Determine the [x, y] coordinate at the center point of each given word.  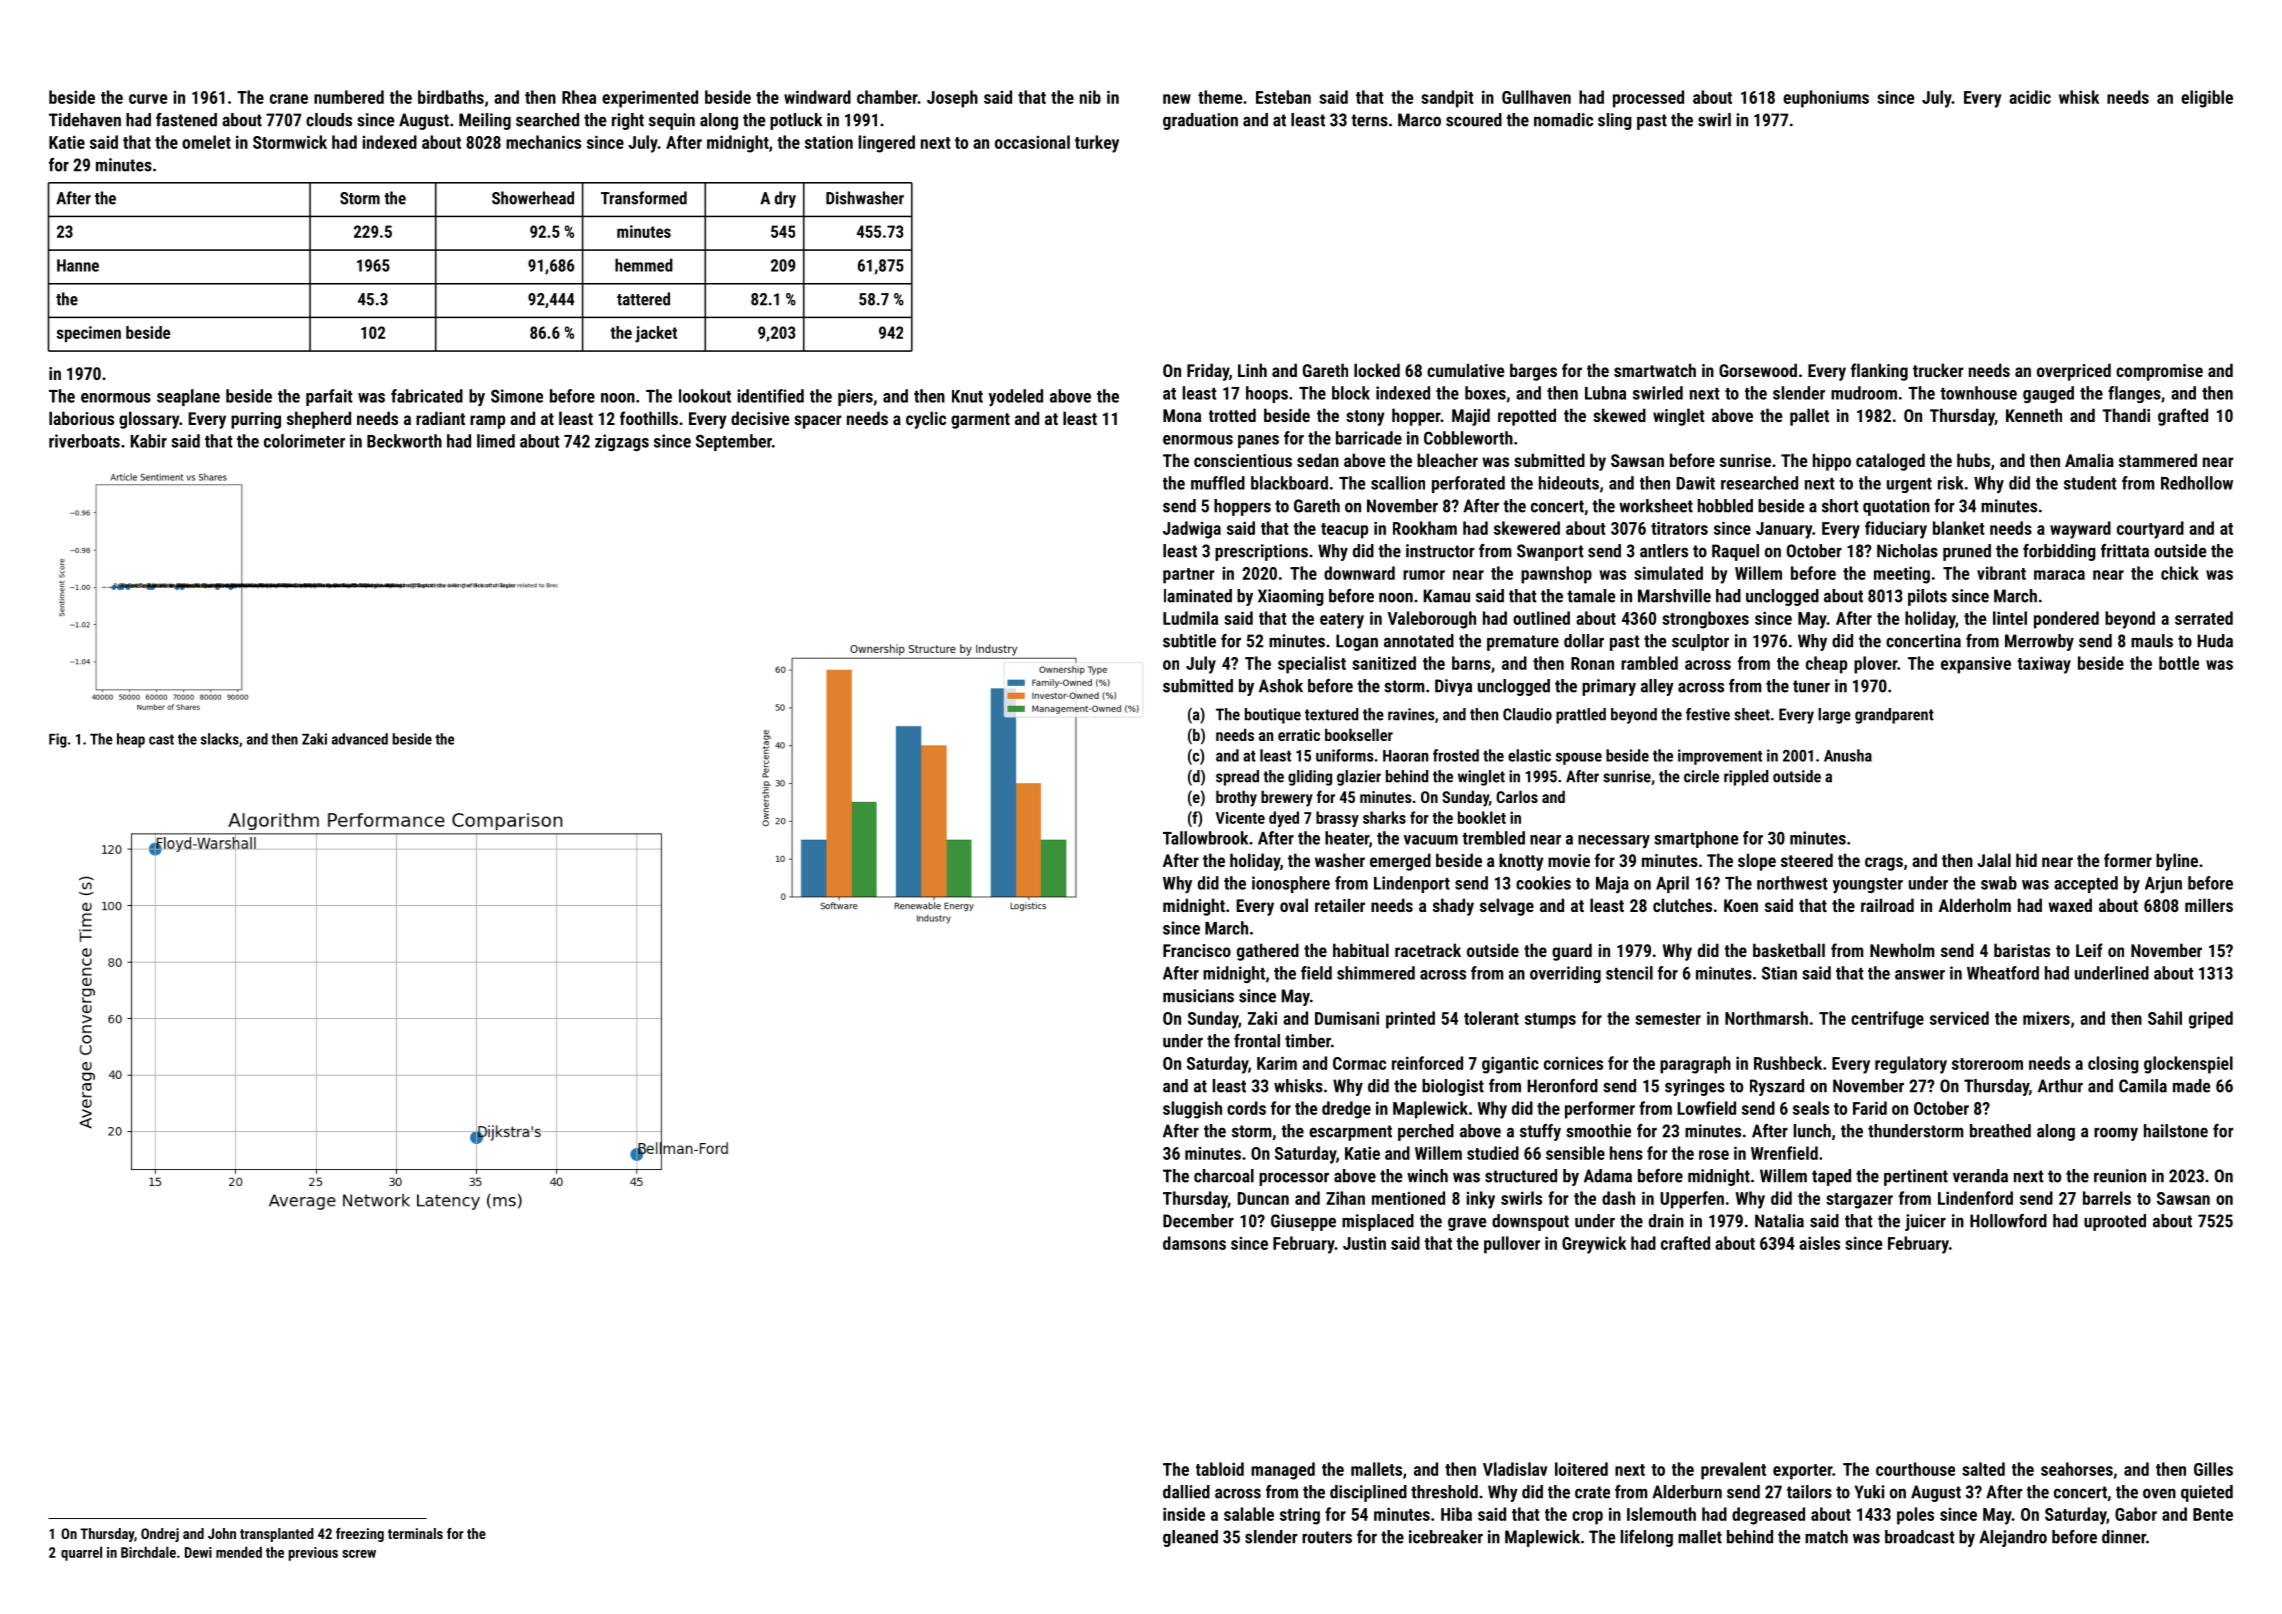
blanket [1959, 528]
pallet [1809, 417]
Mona [1182, 415]
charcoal [1224, 1176]
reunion [2120, 1176]
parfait [329, 397]
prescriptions [1261, 552]
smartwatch [1655, 370]
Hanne [78, 265]
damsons [1194, 1243]
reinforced [1427, 1063]
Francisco [1197, 950]
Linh [1252, 370]
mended [239, 1552]
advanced [360, 739]
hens [1626, 1153]
